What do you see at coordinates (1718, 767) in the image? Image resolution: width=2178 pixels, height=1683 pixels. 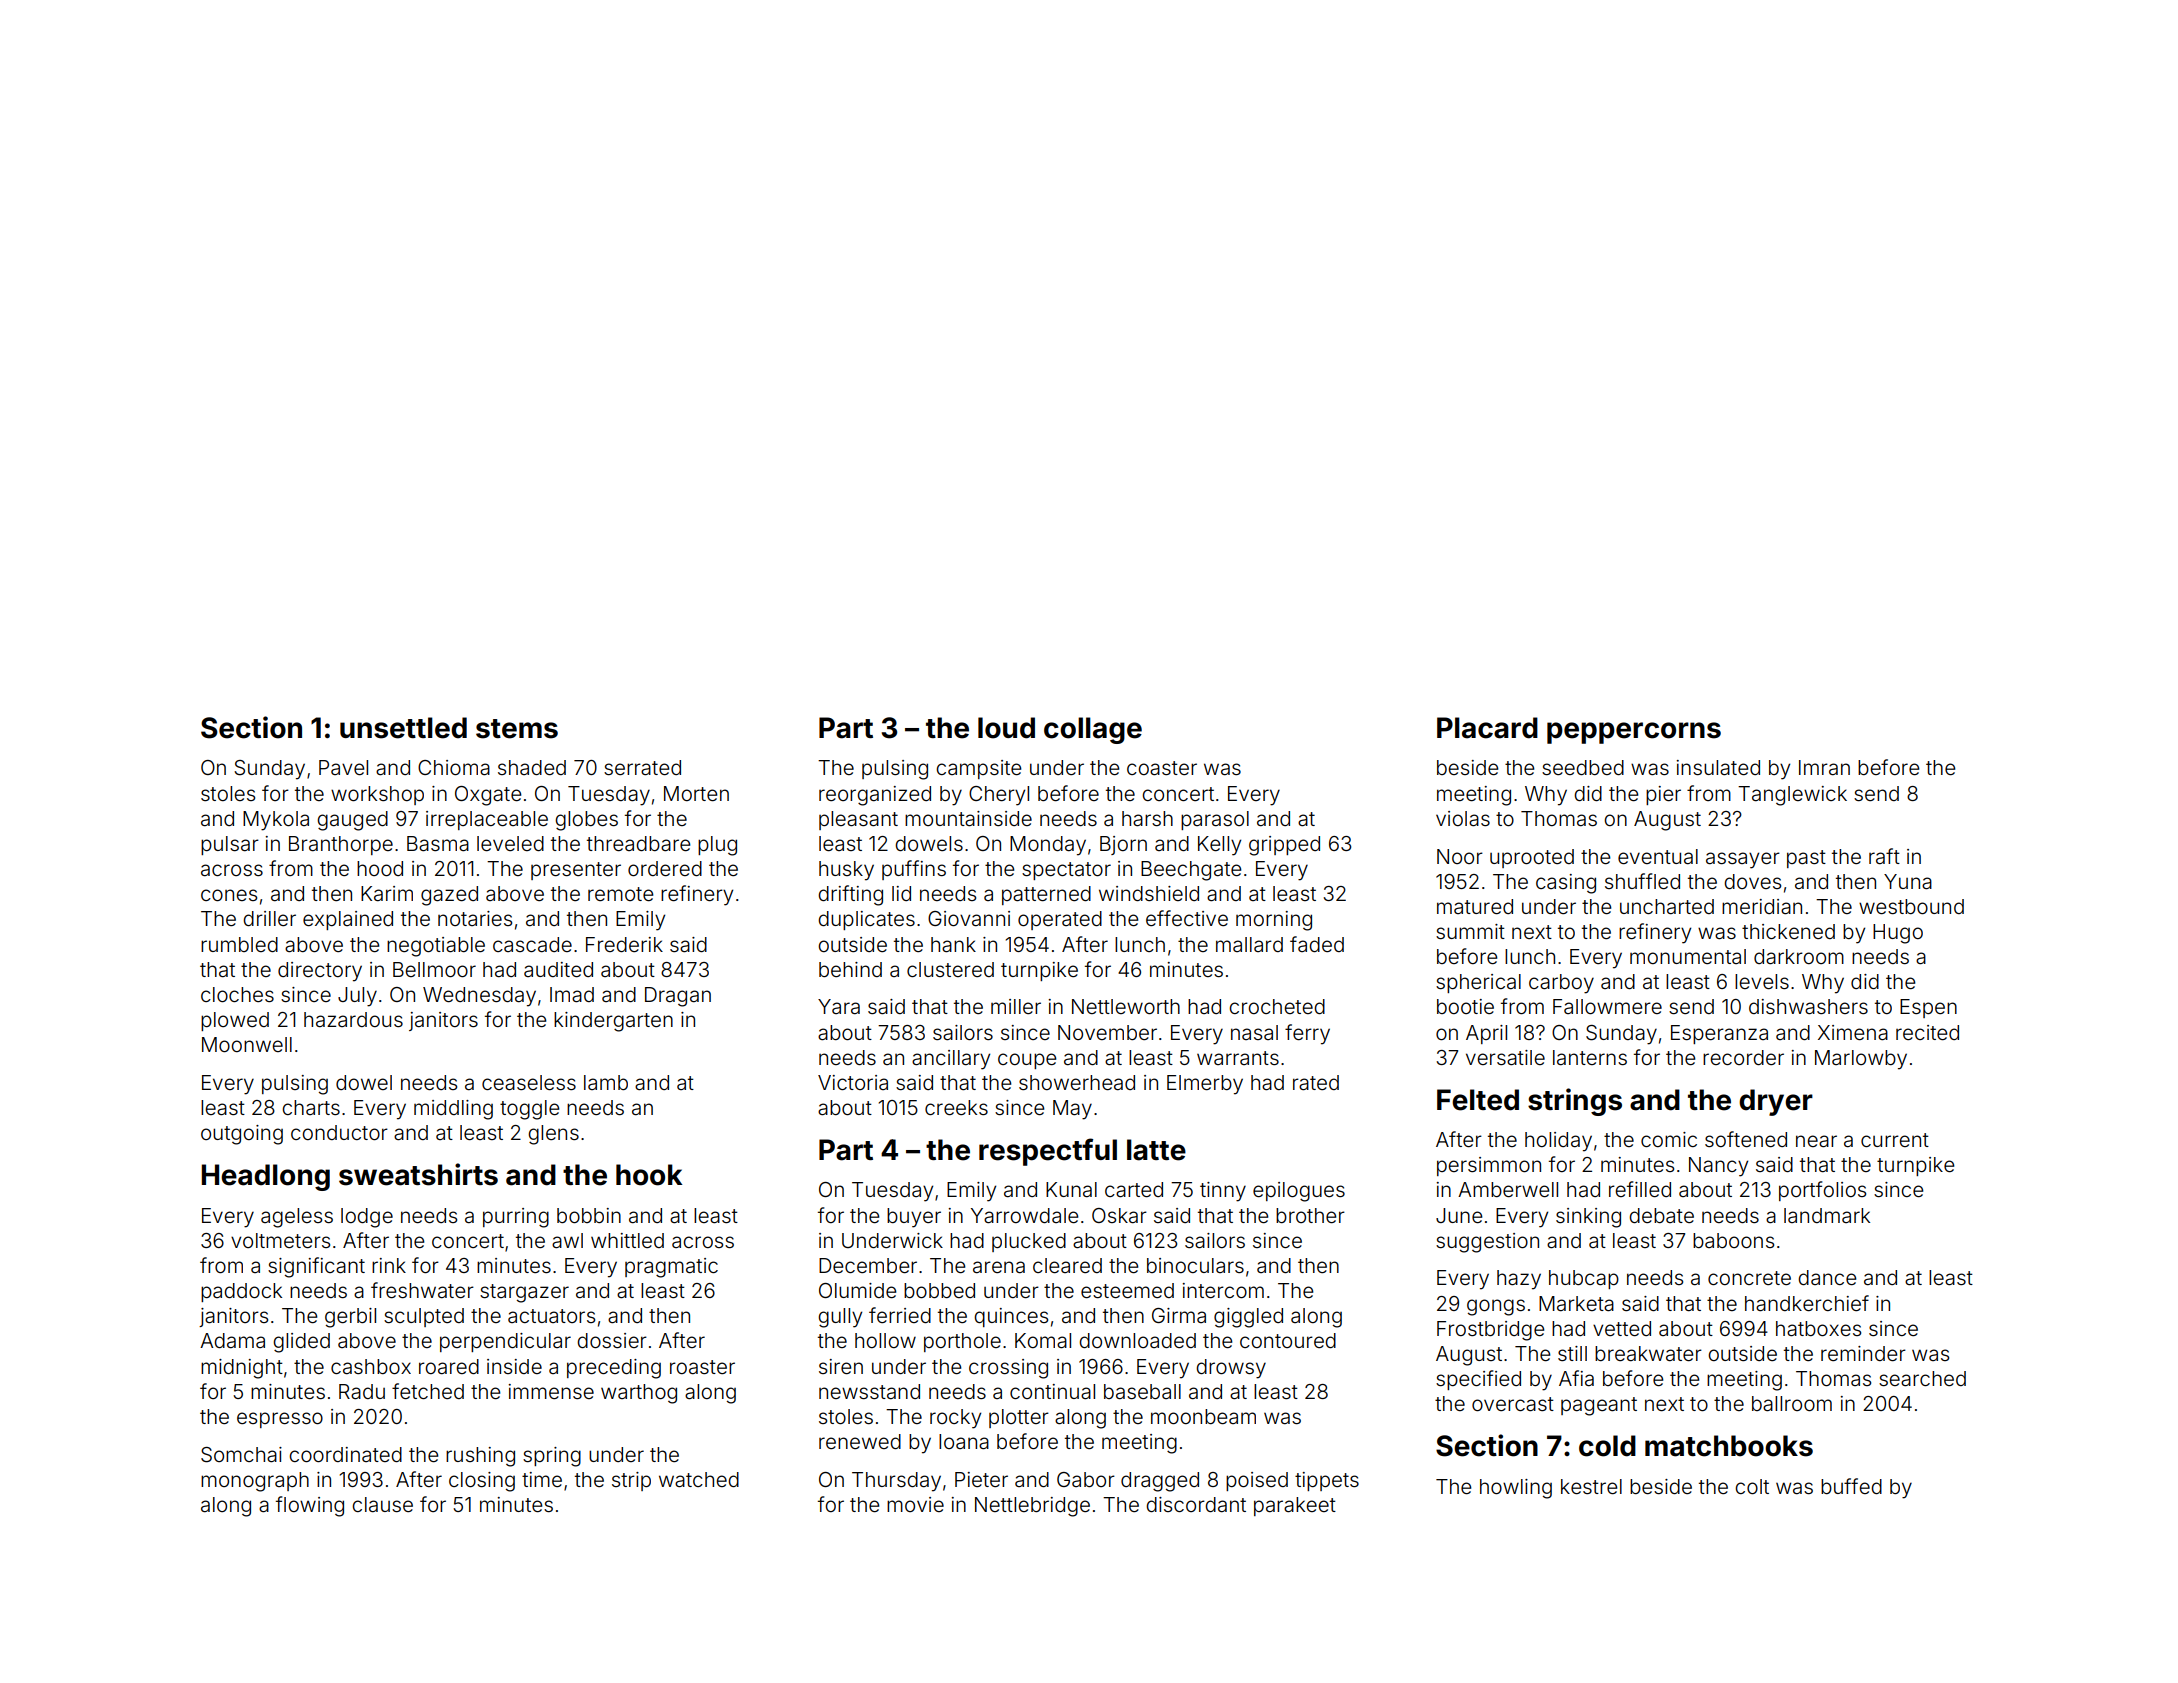 I see `insulated` at bounding box center [1718, 767].
